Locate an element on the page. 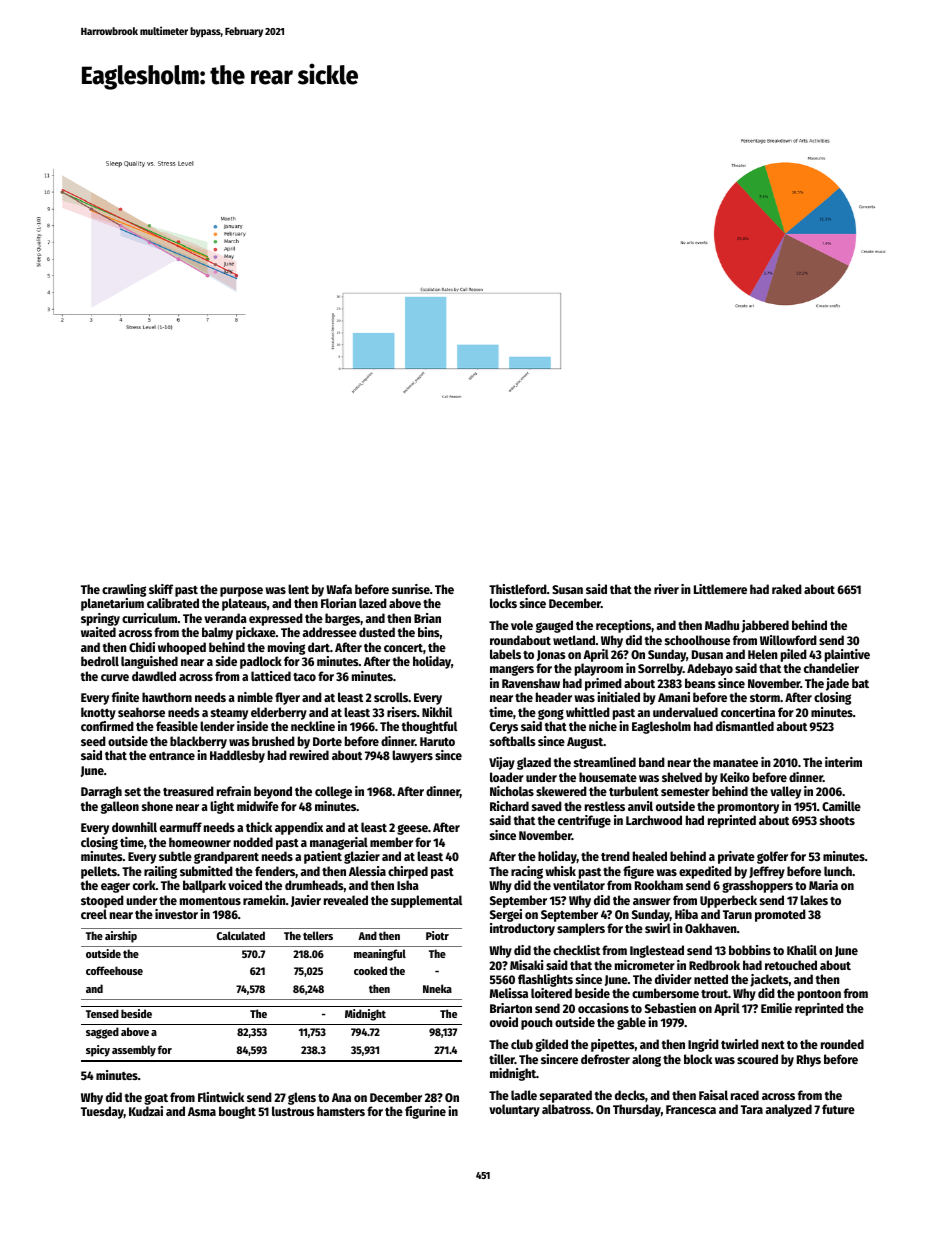 The width and height of the page is (952, 1233). promontory is located at coordinates (748, 808).
